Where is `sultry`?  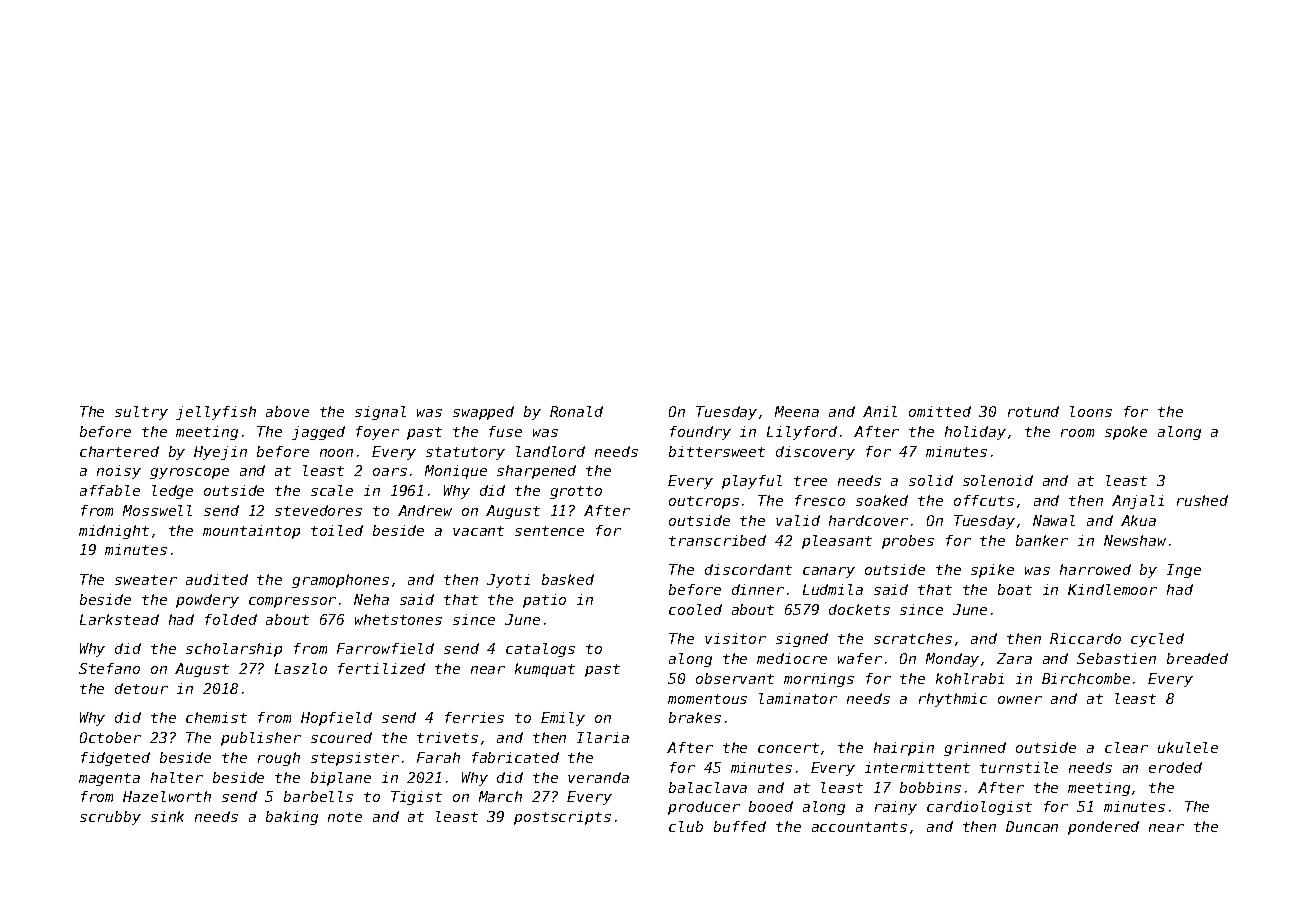 sultry is located at coordinates (141, 413).
